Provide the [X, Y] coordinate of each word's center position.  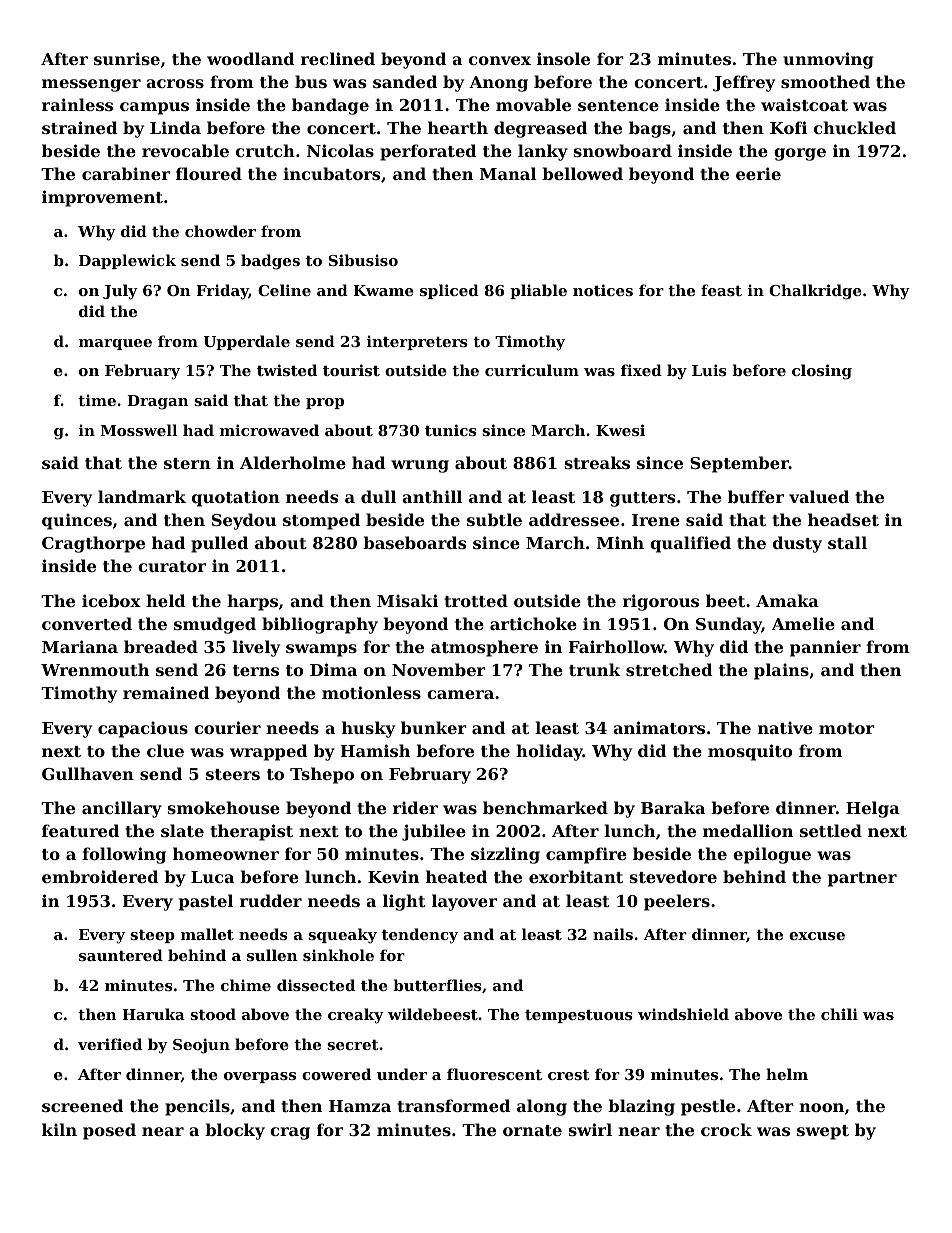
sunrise [127, 58]
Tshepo [322, 775]
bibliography [320, 625]
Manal [508, 173]
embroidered [100, 876]
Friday [222, 292]
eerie [758, 173]
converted [87, 623]
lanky [543, 152]
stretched [669, 669]
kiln [59, 1129]
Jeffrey [744, 83]
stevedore [673, 876]
